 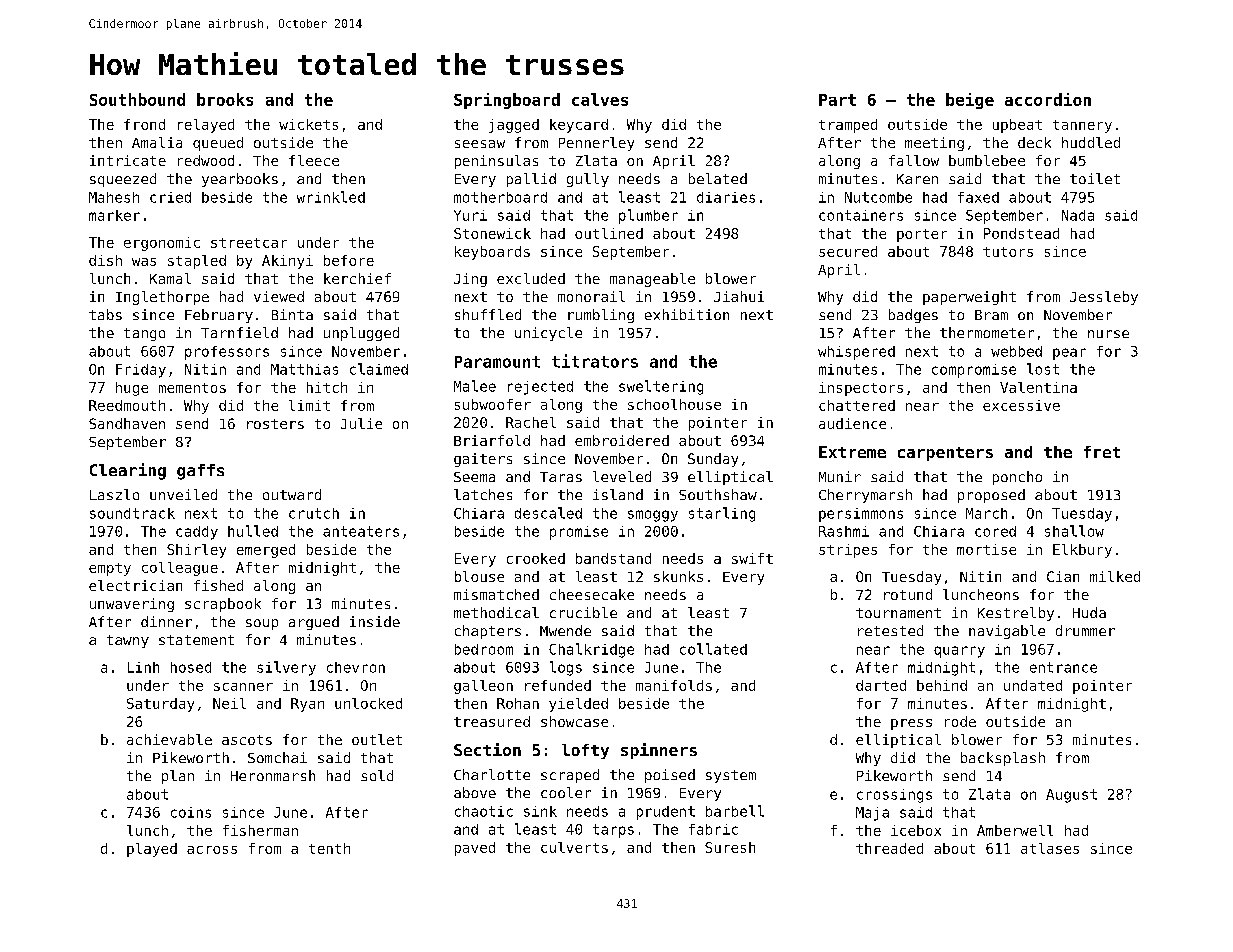 What do you see at coordinates (622, 440) in the page?
I see `embroidered` at bounding box center [622, 440].
